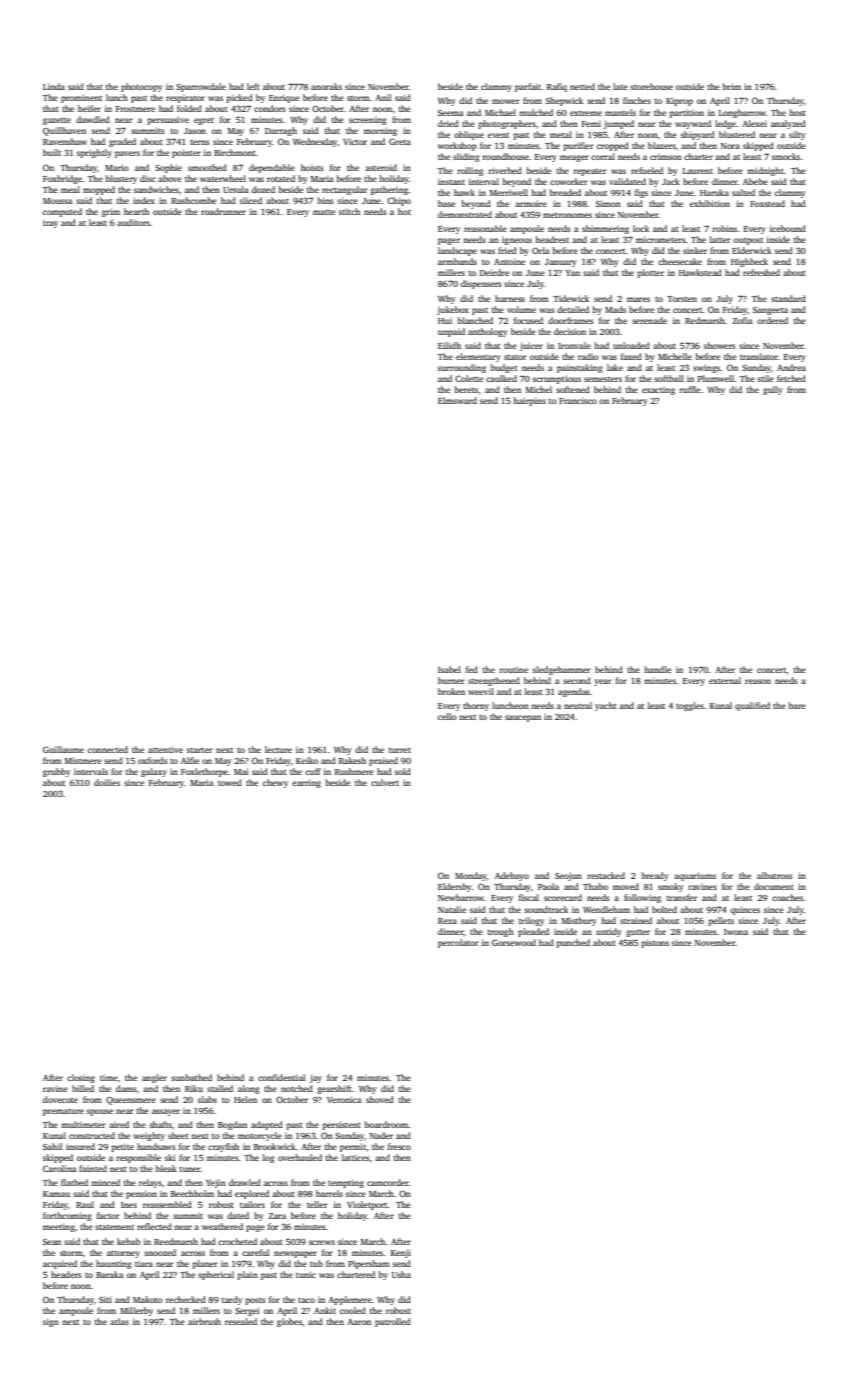 The height and width of the screenshot is (1400, 849). What do you see at coordinates (81, 98) in the screenshot?
I see `prominent` at bounding box center [81, 98].
